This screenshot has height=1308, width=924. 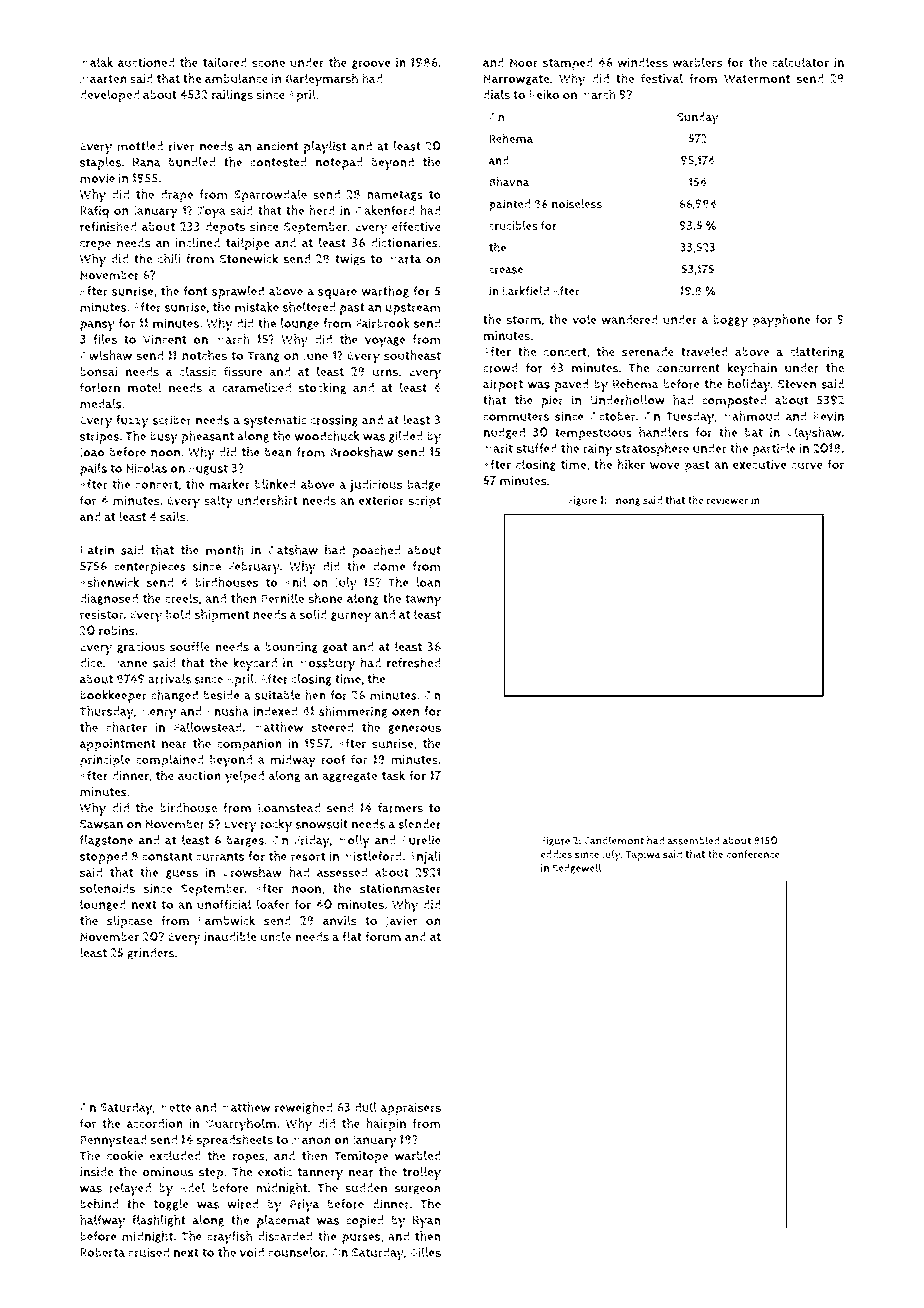 What do you see at coordinates (376, 551) in the screenshot?
I see `poached` at bounding box center [376, 551].
